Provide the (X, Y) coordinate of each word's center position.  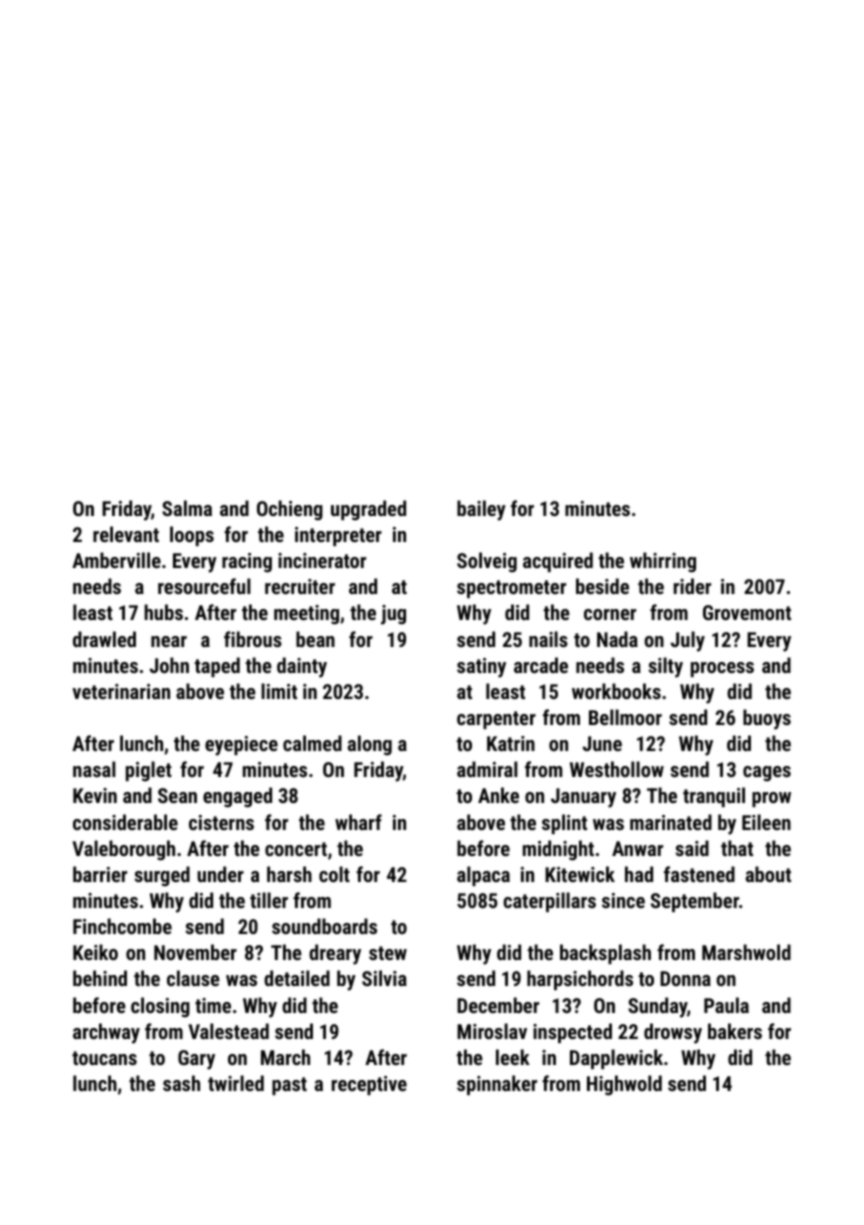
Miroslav (492, 1031)
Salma (187, 508)
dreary (335, 954)
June (602, 743)
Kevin (95, 795)
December (498, 1005)
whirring (663, 562)
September (695, 902)
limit (279, 691)
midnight (558, 850)
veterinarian (121, 691)
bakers (735, 1031)
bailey (481, 510)
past (289, 1086)
